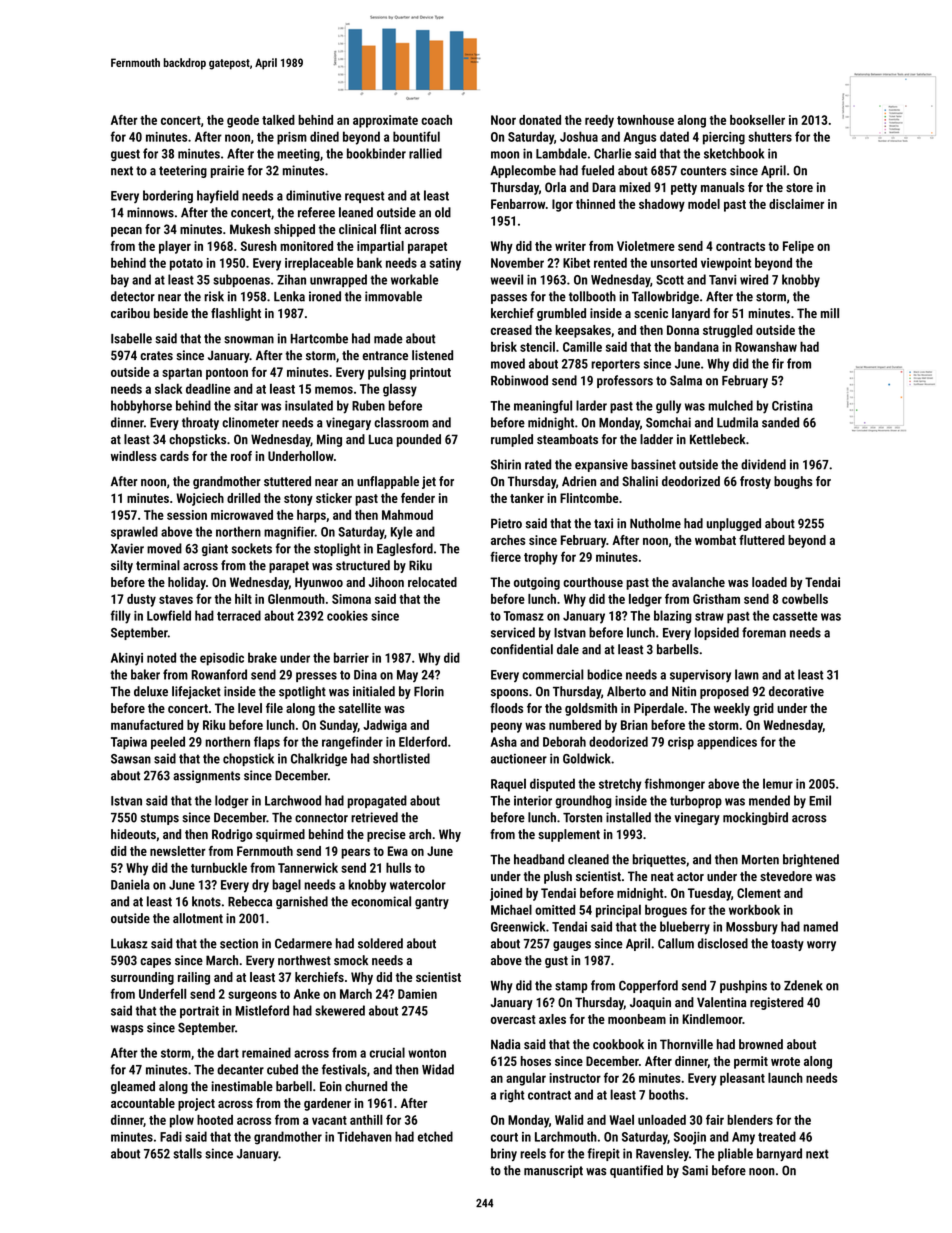 This image has width=952, height=1233. I want to click on geode, so click(243, 121).
